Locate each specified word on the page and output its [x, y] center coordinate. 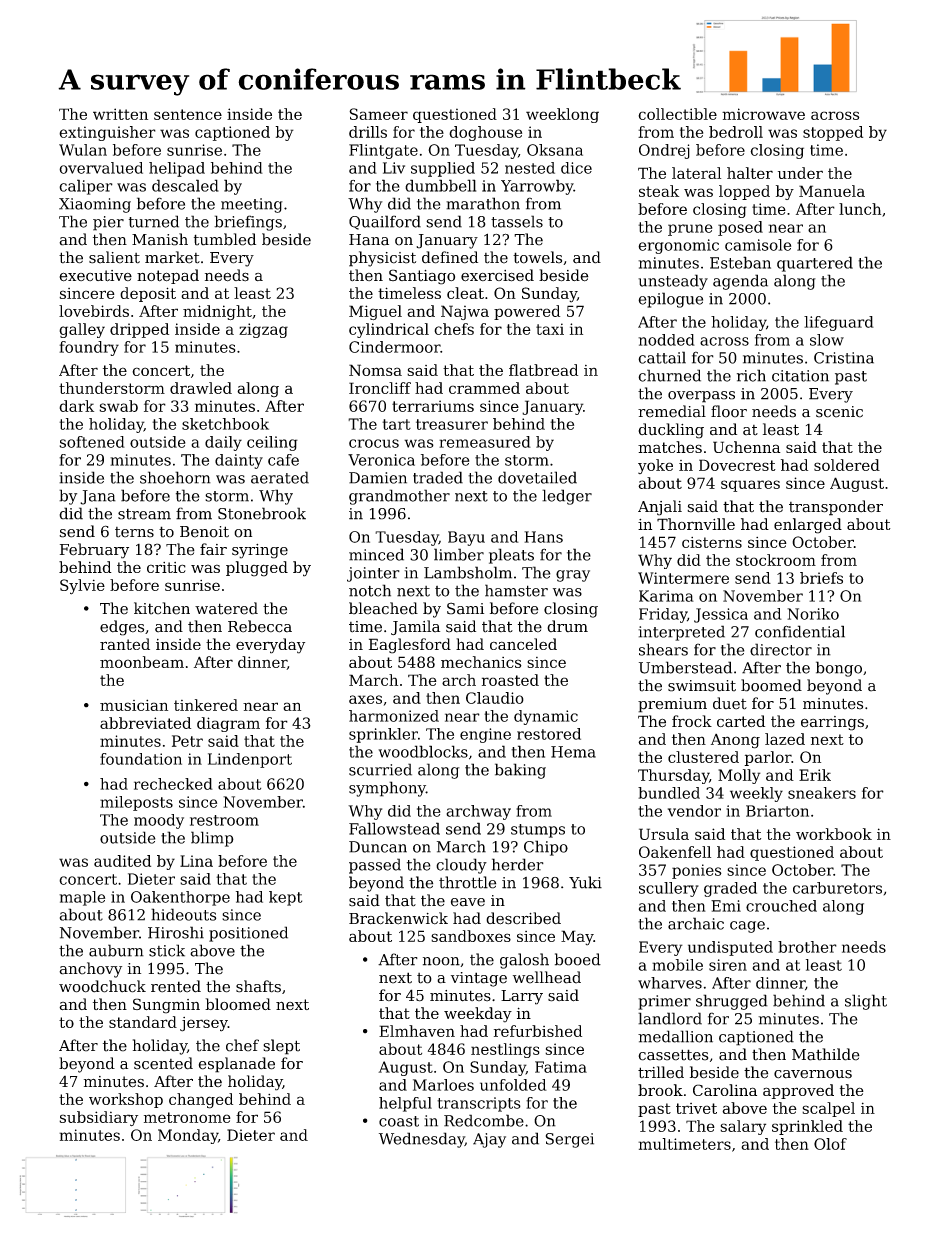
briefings [248, 223]
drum [567, 626]
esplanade [237, 1065]
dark [76, 406]
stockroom [776, 560]
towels [537, 257]
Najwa [465, 312]
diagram [228, 724]
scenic [839, 412]
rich [751, 375]
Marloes [443, 1085]
